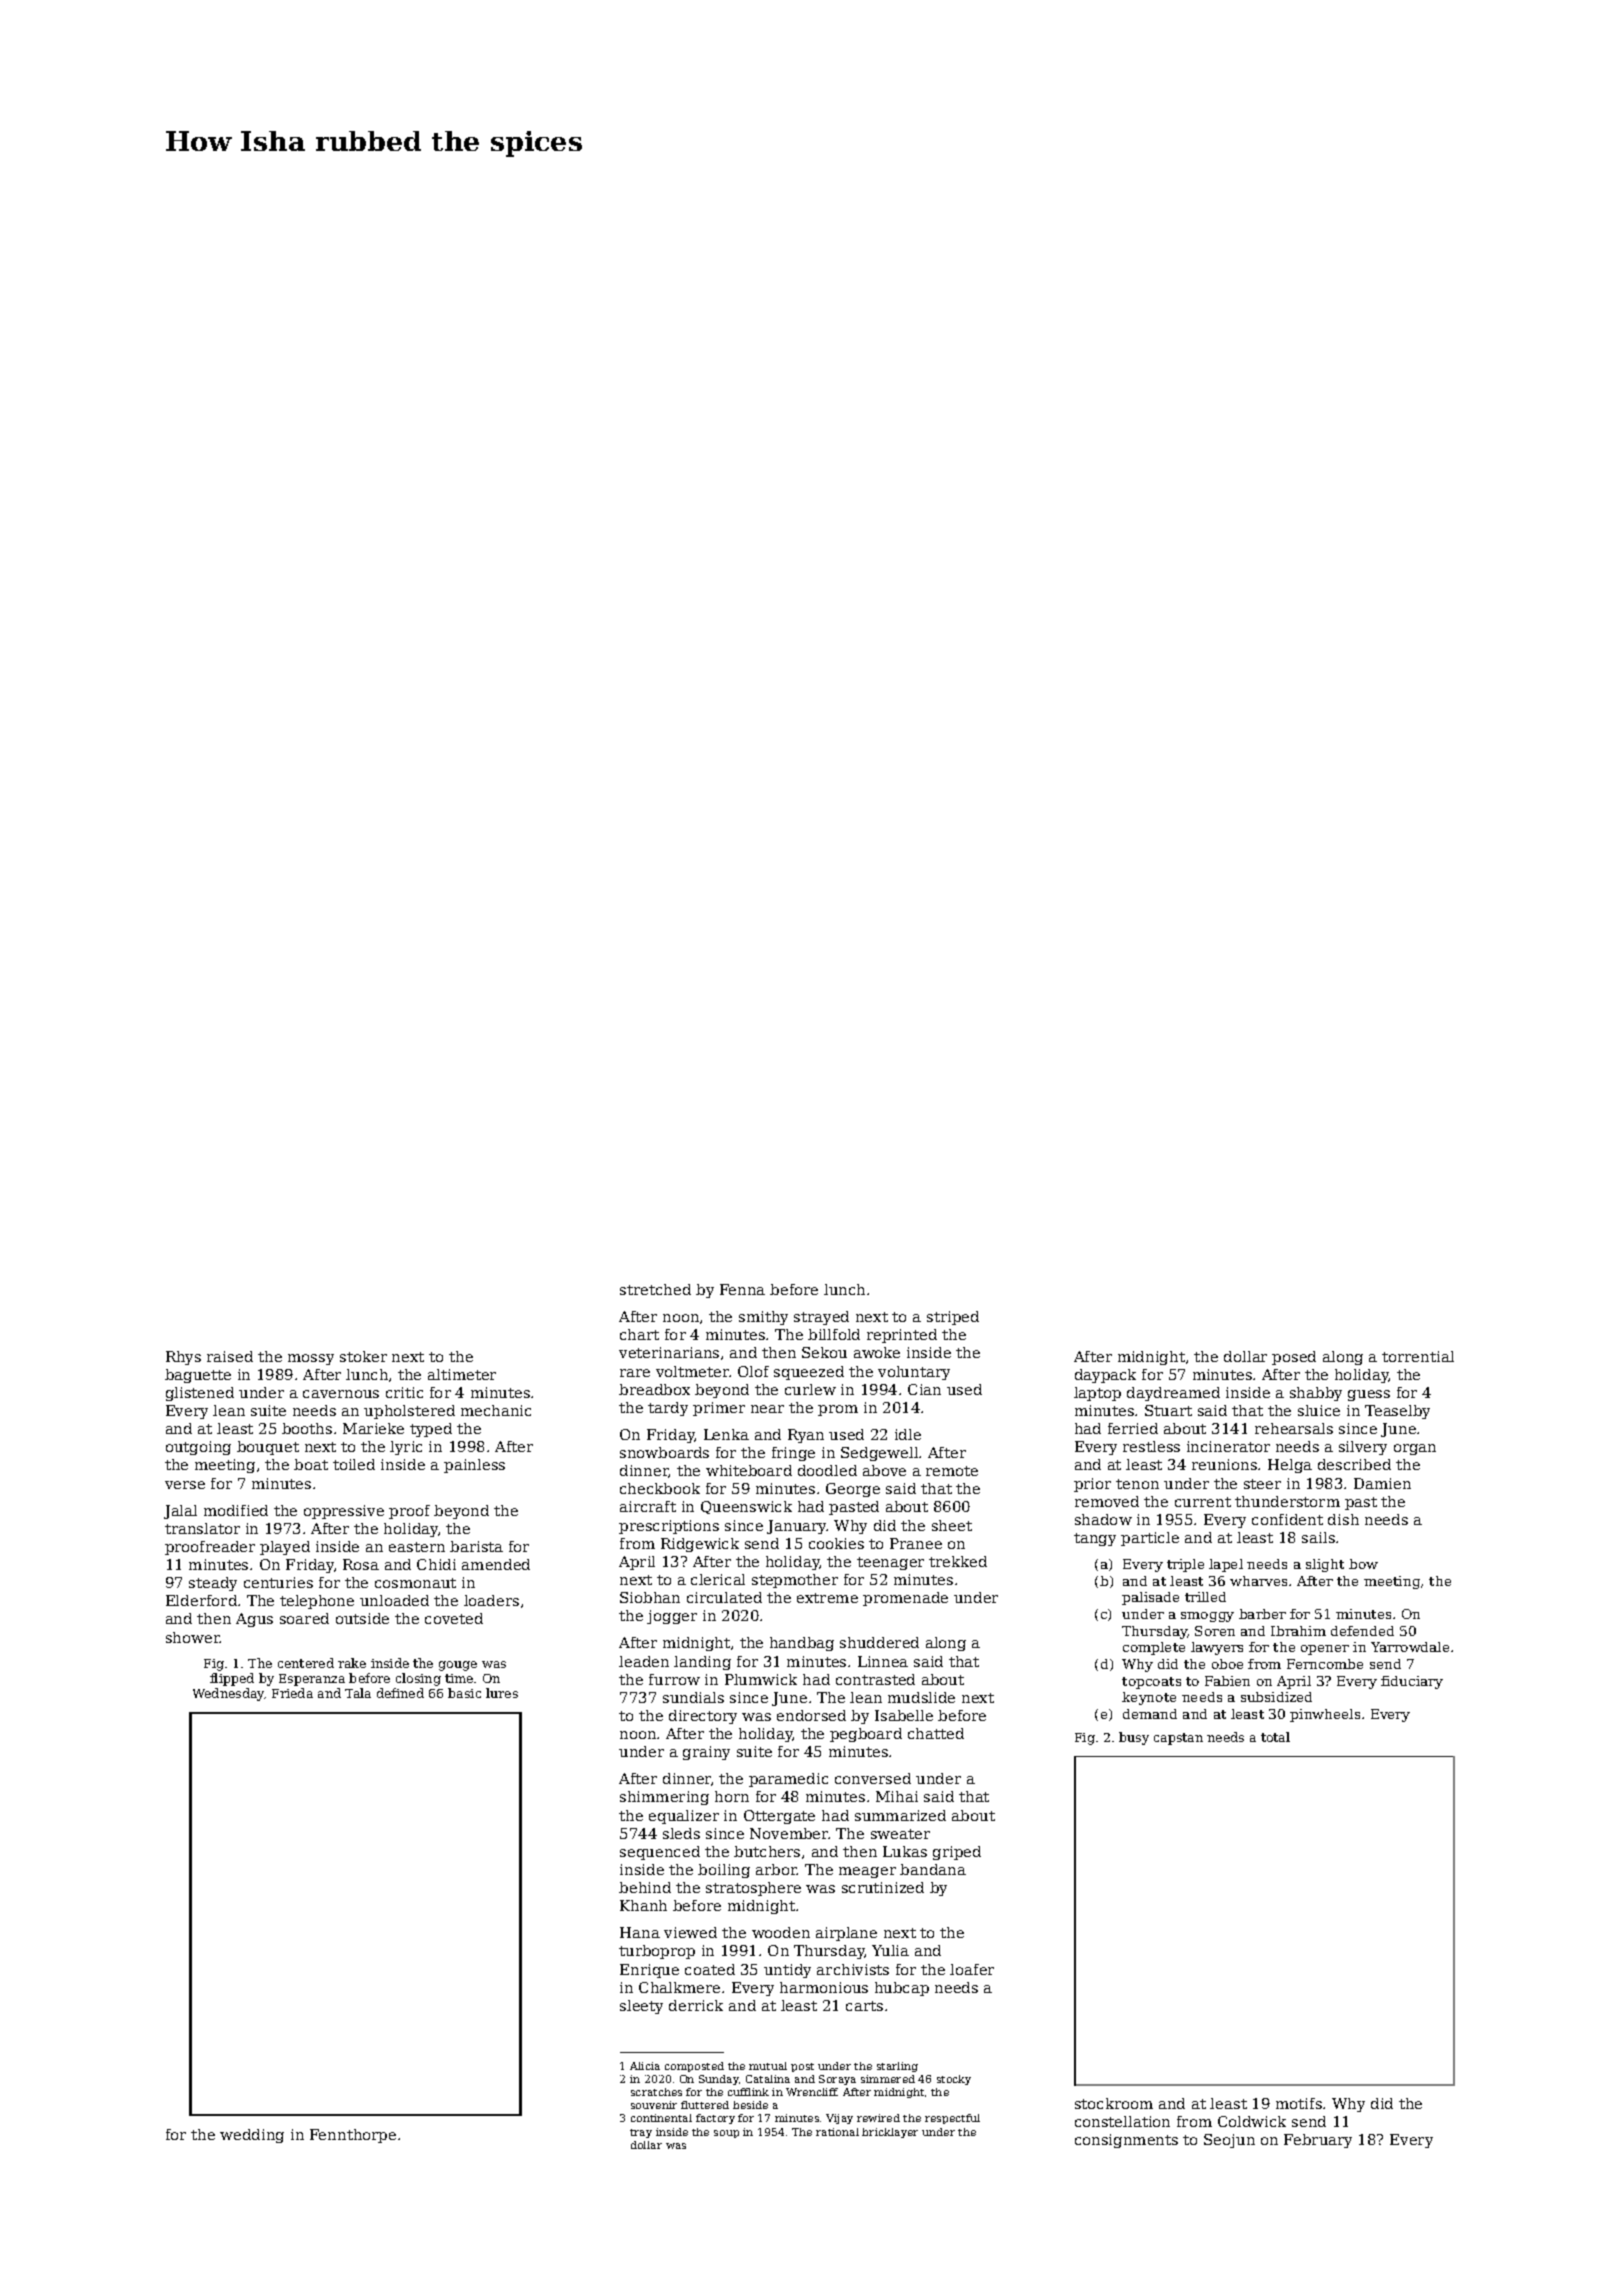  What do you see at coordinates (252, 2136) in the page?
I see `wedding` at bounding box center [252, 2136].
